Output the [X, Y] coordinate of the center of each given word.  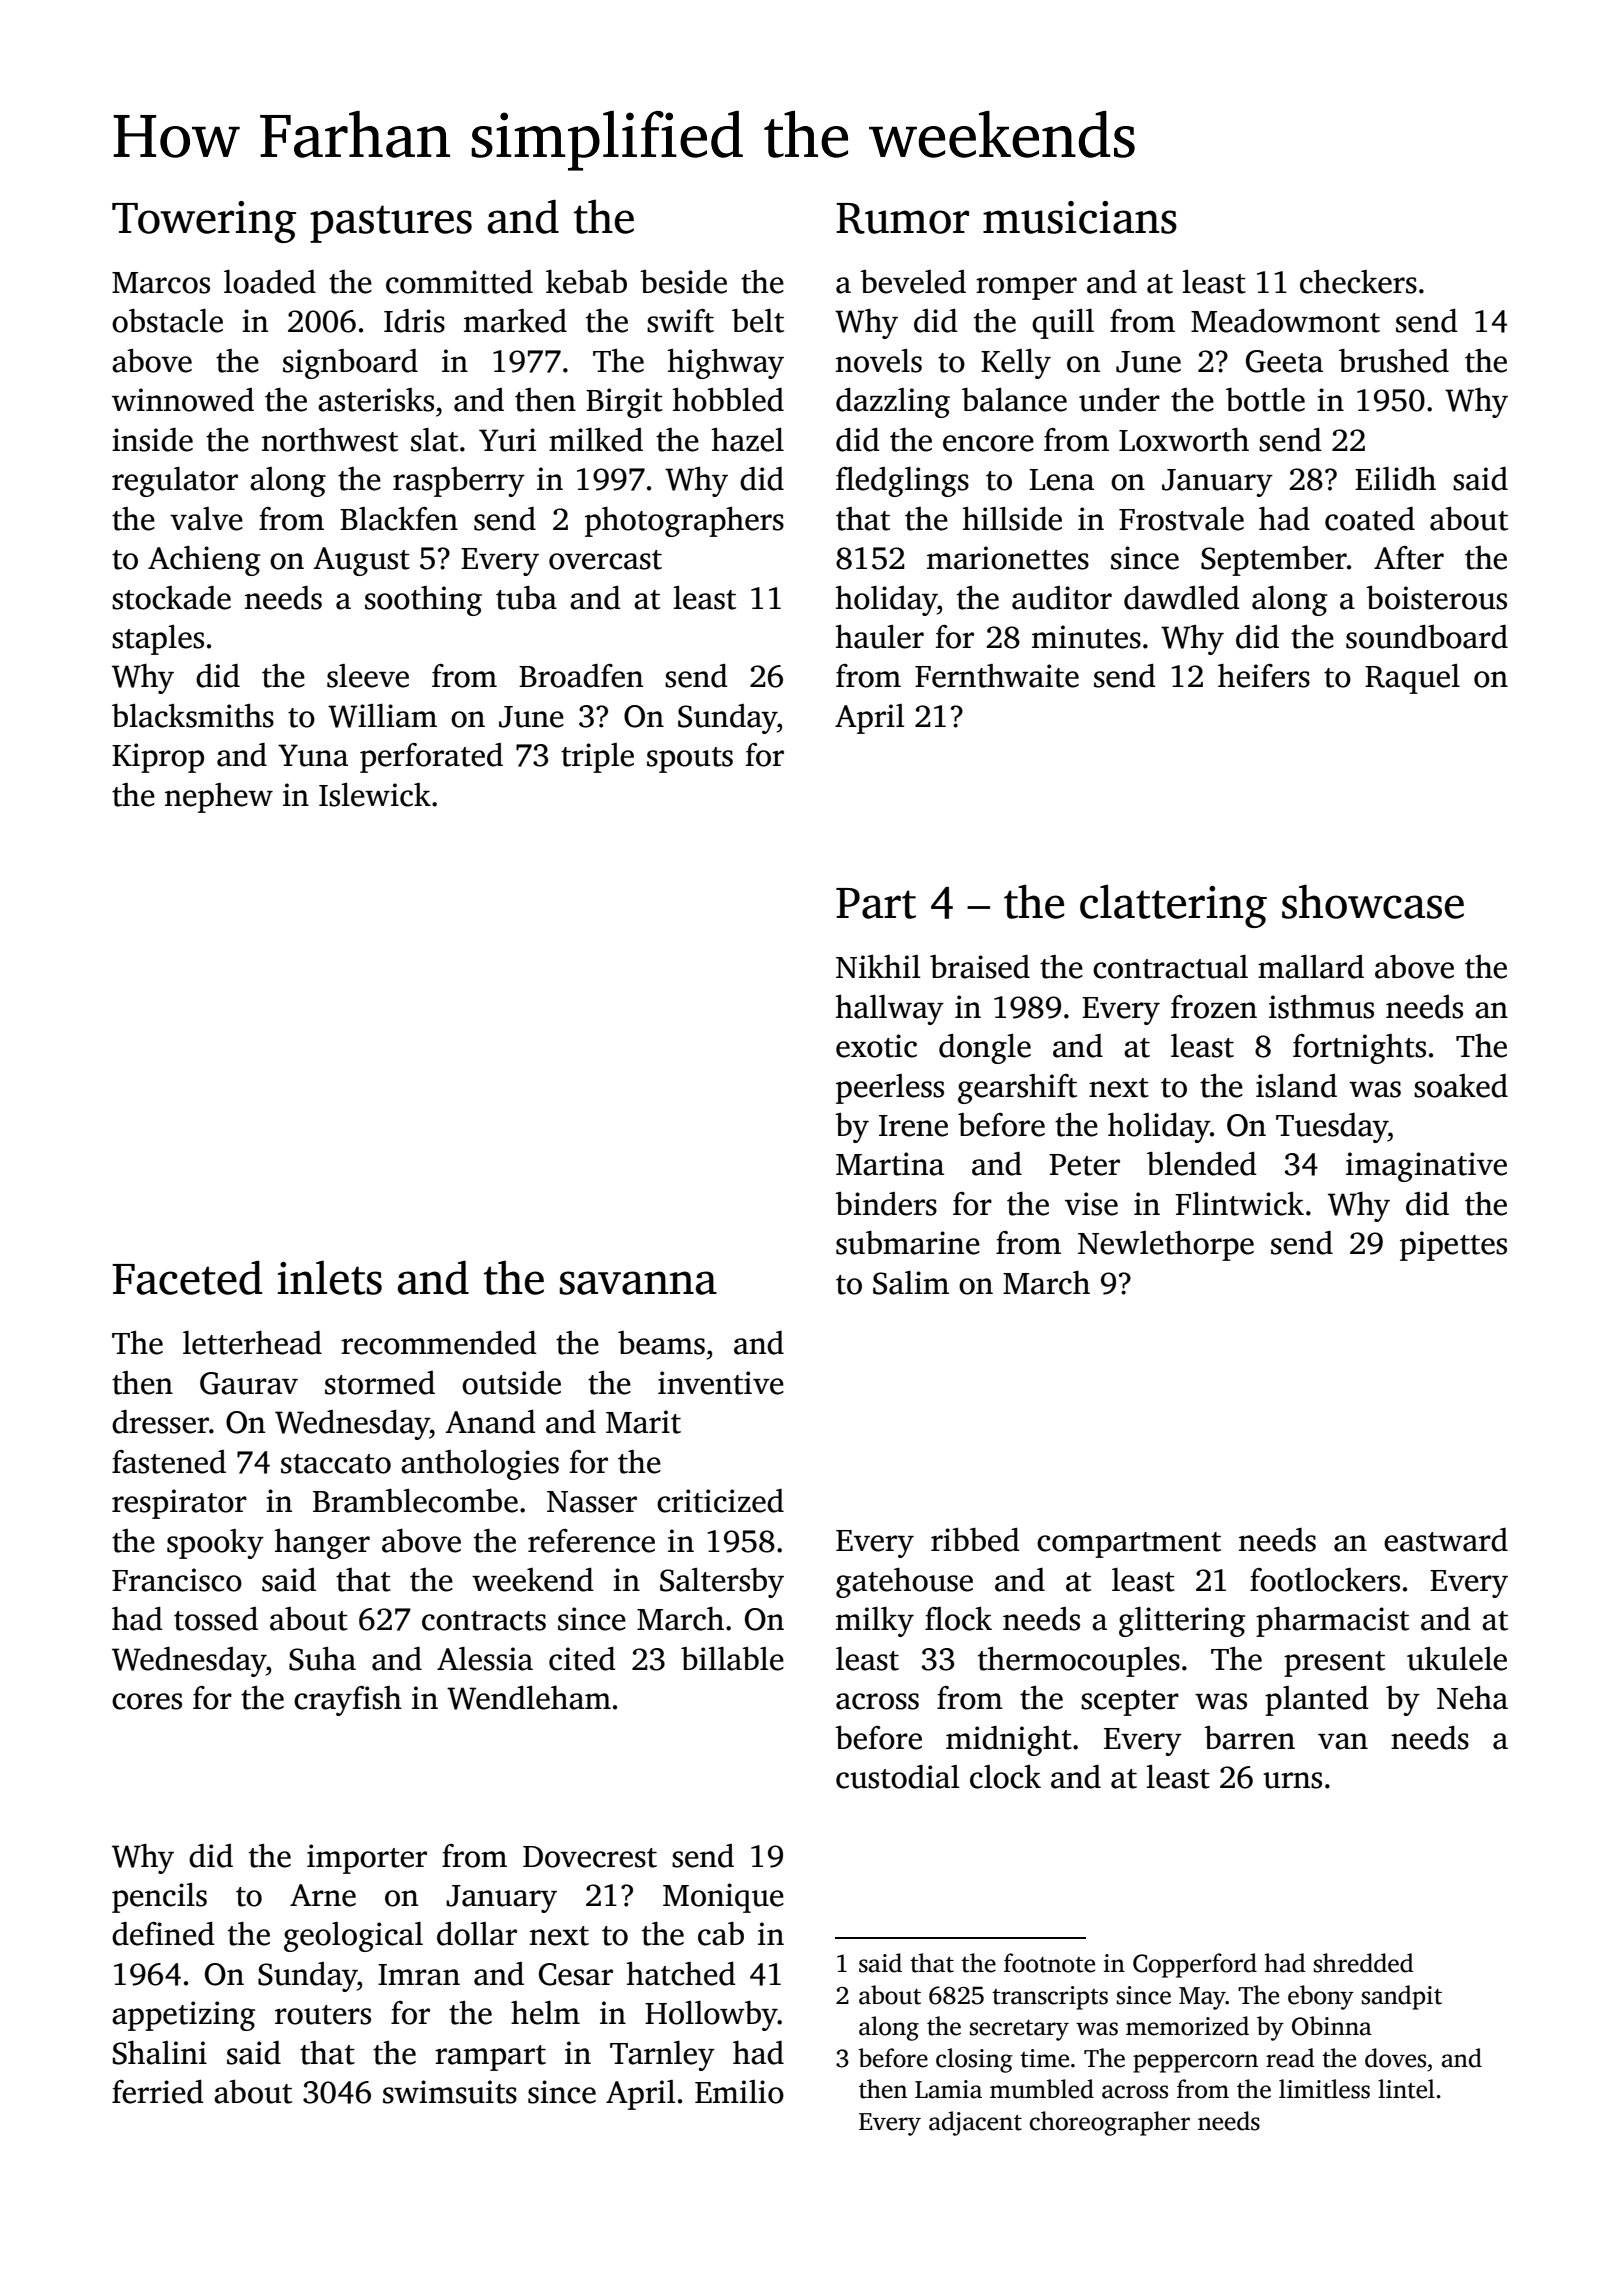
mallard [1311, 967]
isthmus [1321, 1007]
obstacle [167, 321]
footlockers [1325, 1580]
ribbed [975, 1540]
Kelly [1016, 364]
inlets [330, 1277]
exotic [876, 1046]
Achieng [204, 561]
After [1409, 558]
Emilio [739, 2092]
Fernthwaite [997, 676]
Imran [419, 1975]
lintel [1406, 2089]
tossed [216, 1619]
